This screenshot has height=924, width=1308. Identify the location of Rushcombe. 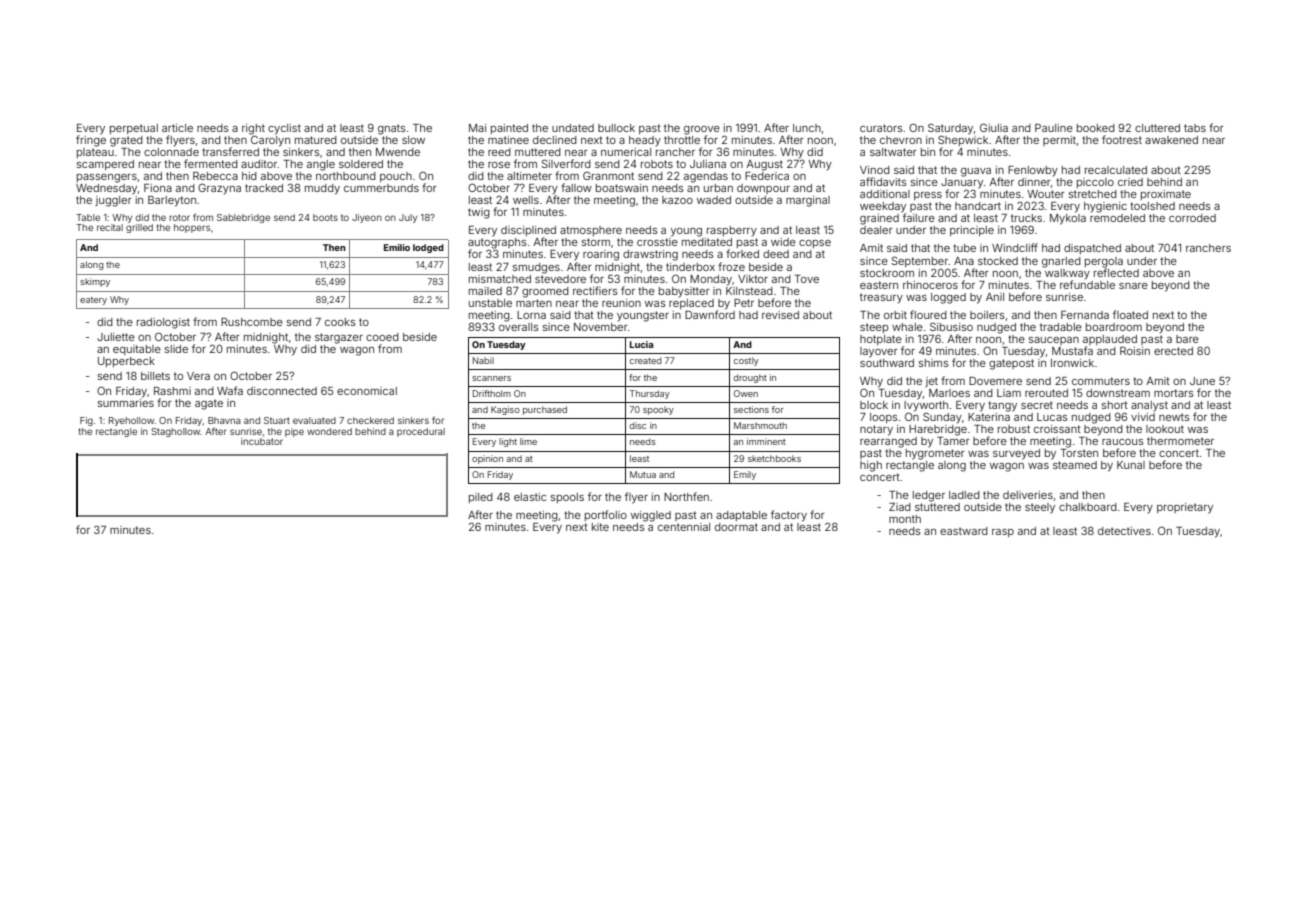
(252, 322).
